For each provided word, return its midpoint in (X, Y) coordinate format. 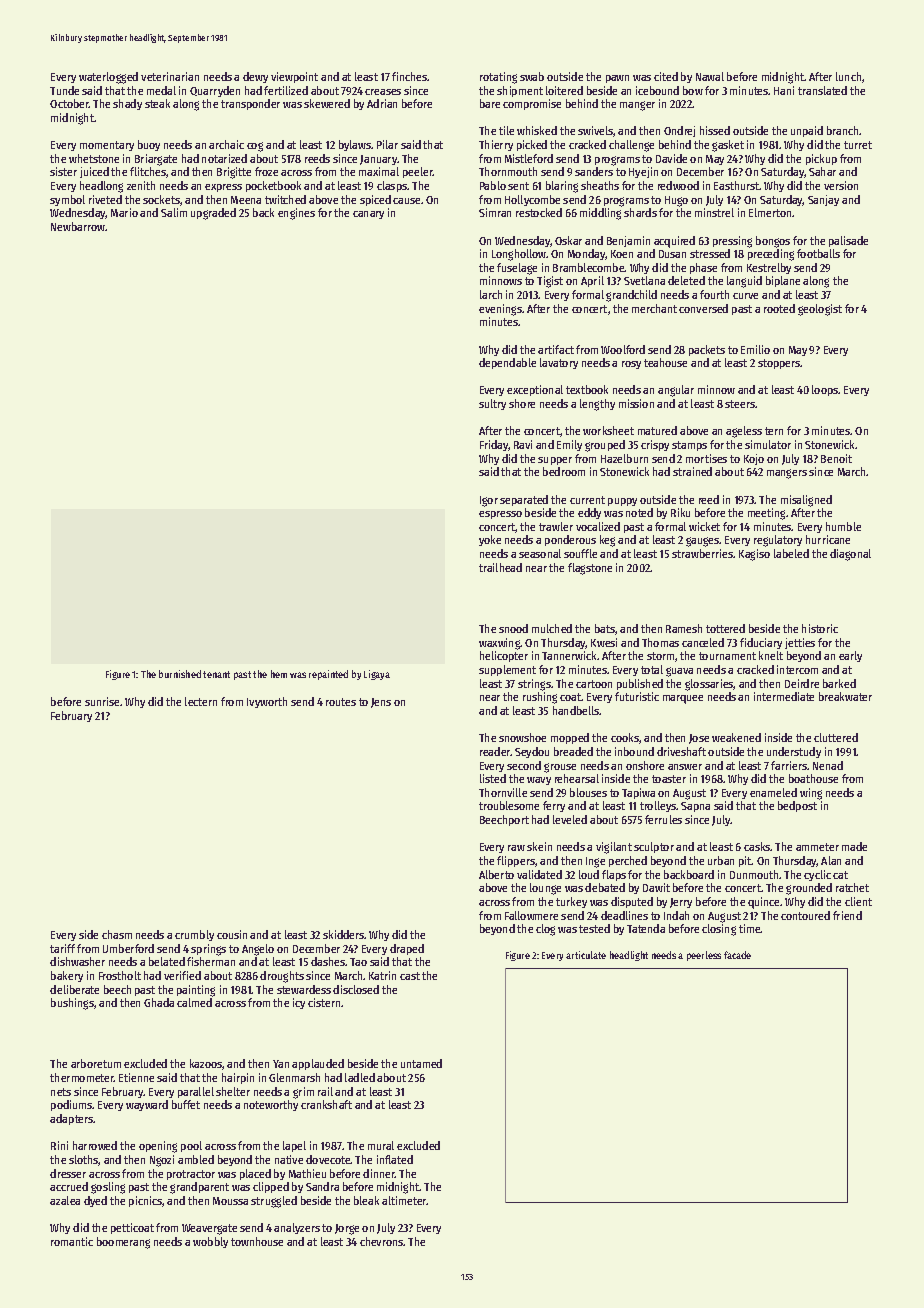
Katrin (382, 975)
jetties (800, 643)
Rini (59, 1145)
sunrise (102, 701)
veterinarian (170, 76)
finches (410, 76)
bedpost (797, 806)
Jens (381, 703)
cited (666, 76)
